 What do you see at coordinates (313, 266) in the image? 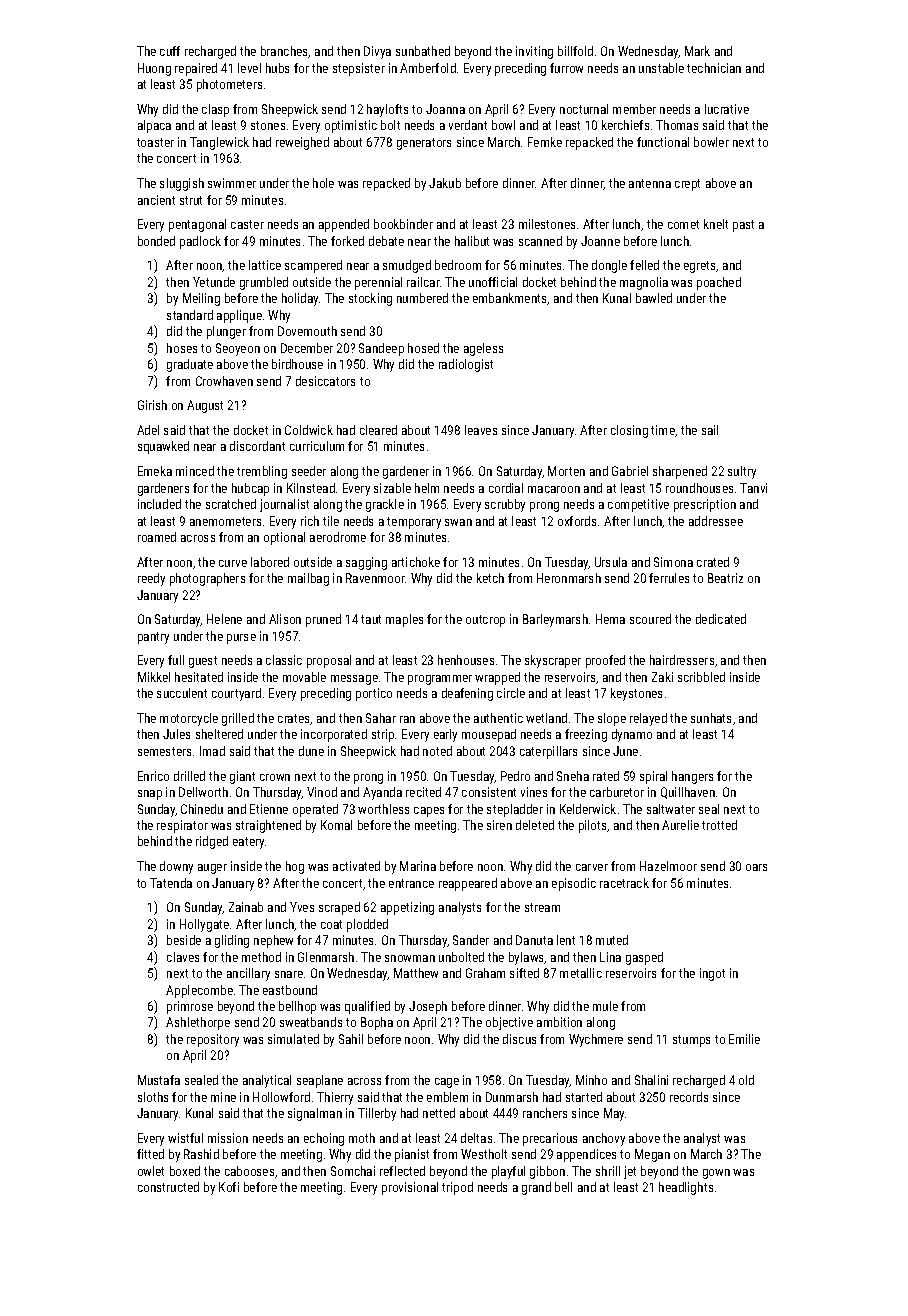
I see `scampered` at bounding box center [313, 266].
